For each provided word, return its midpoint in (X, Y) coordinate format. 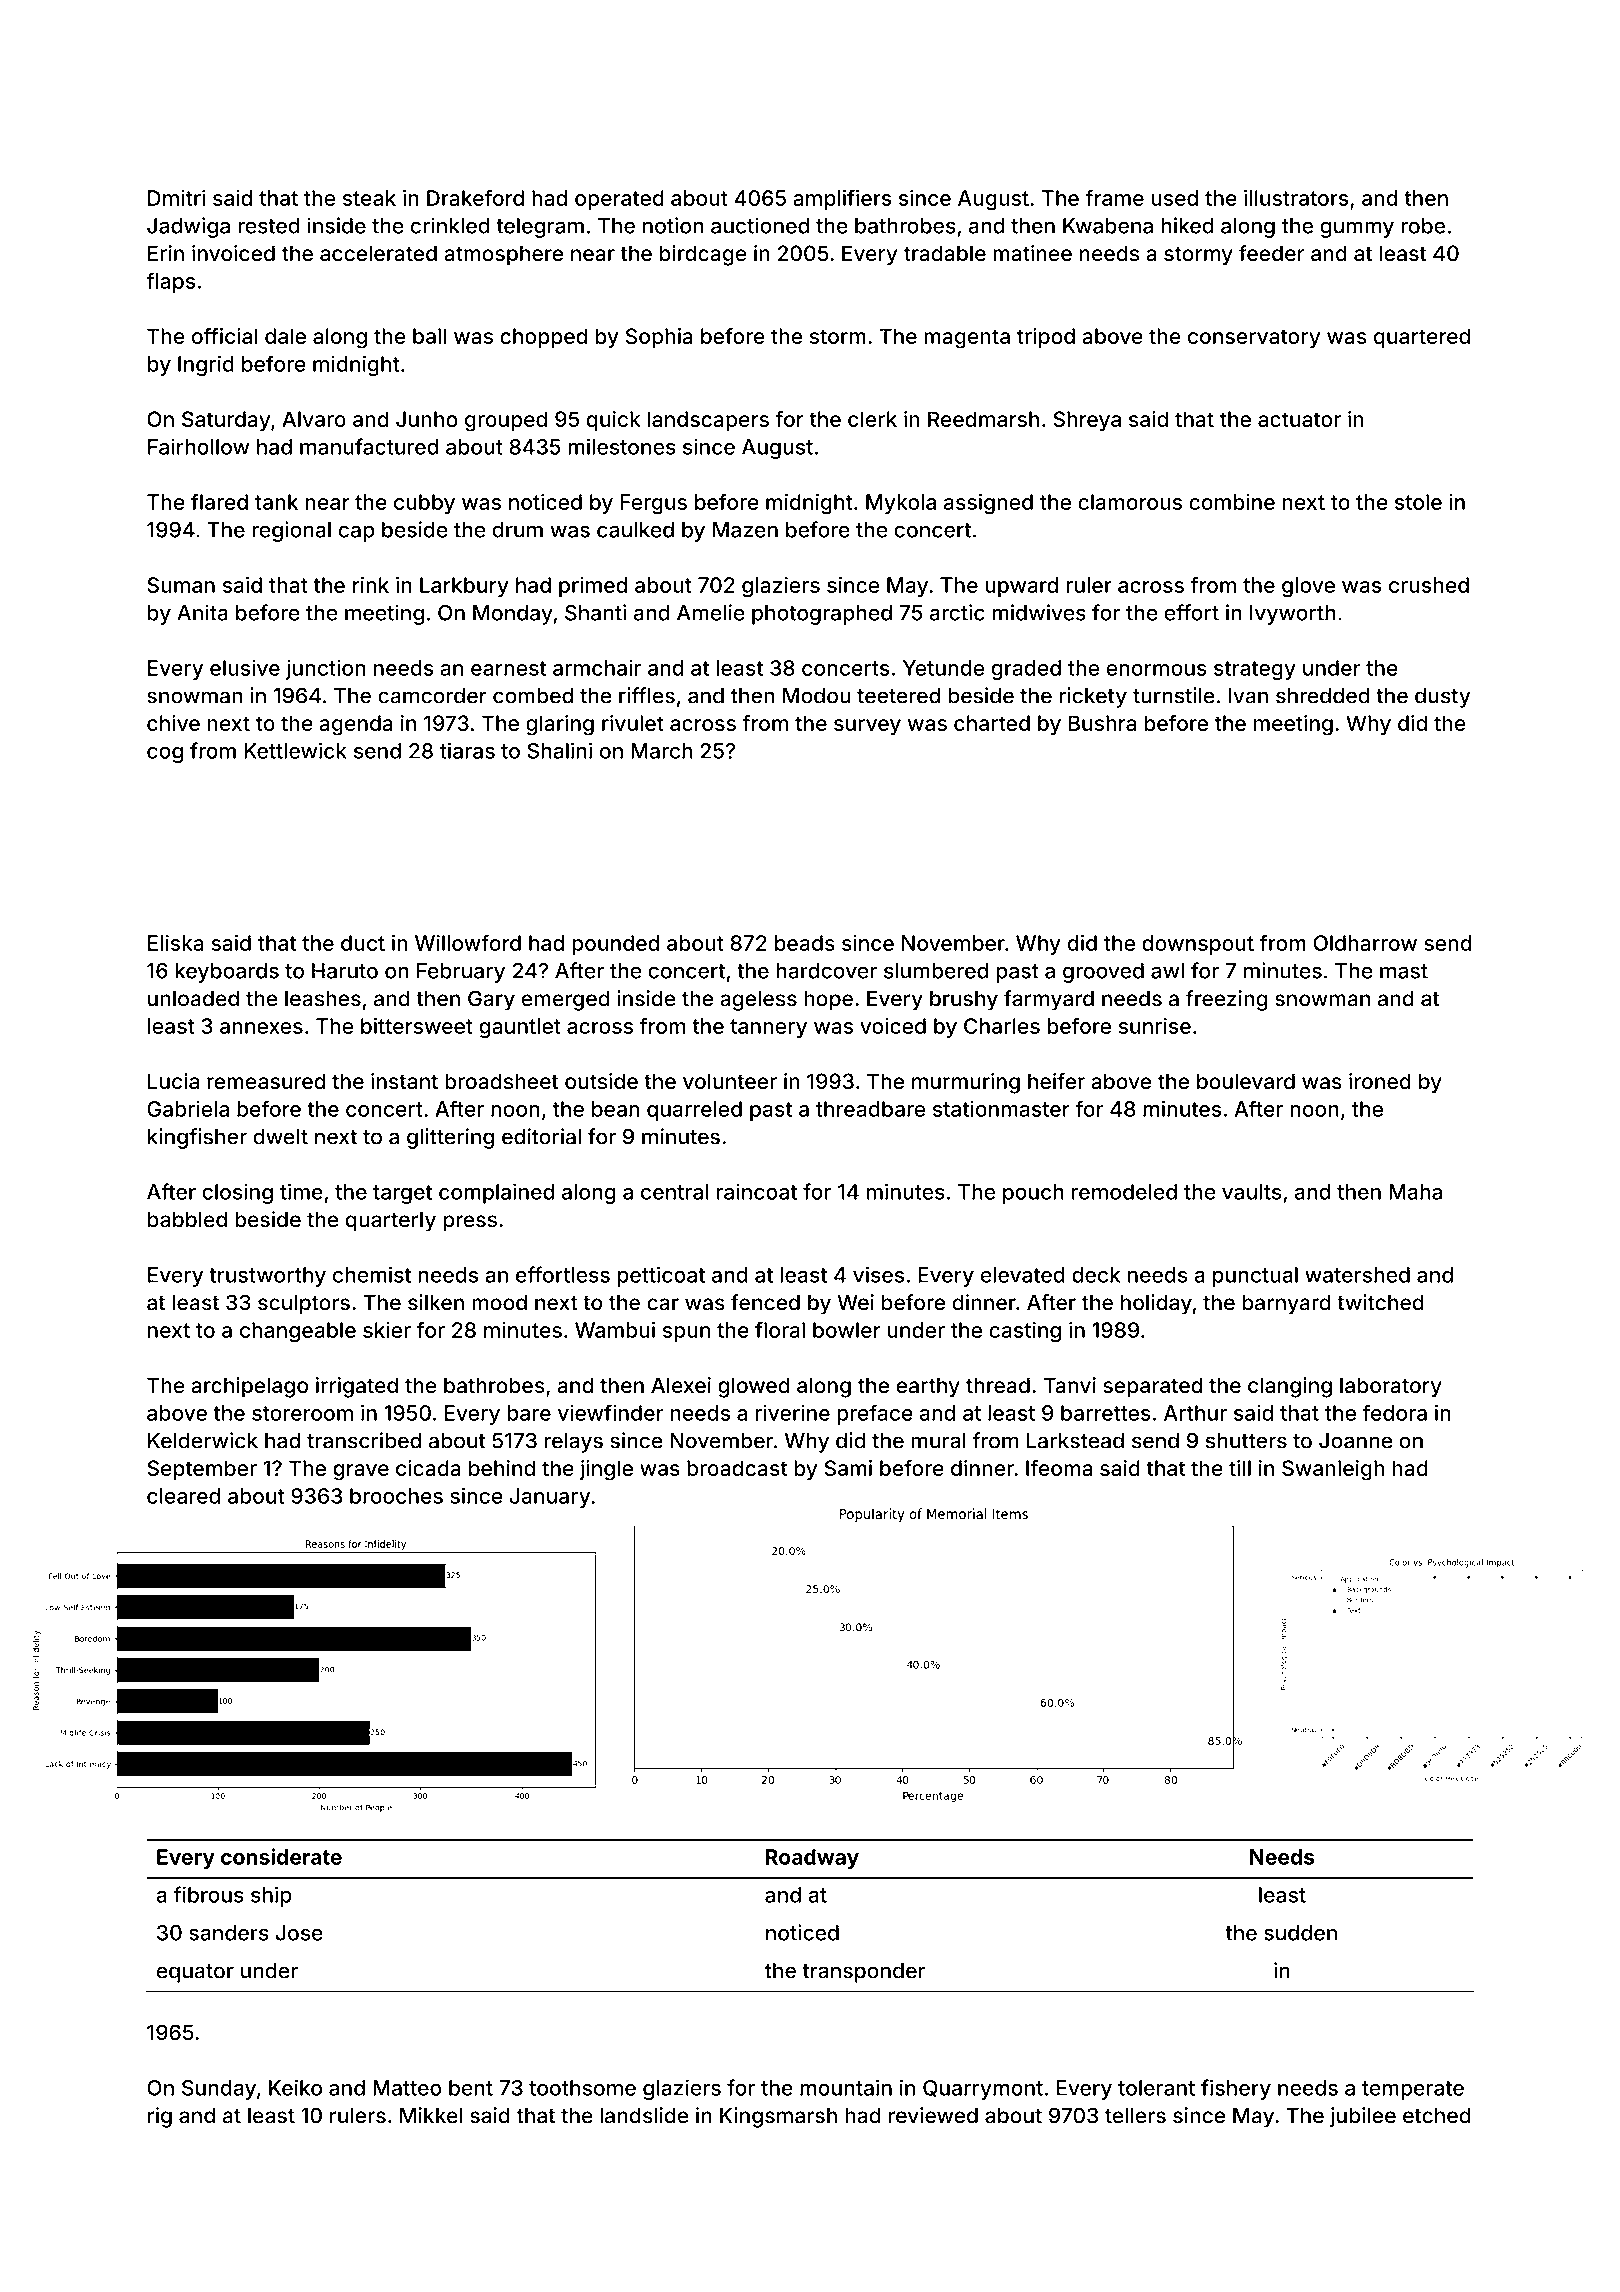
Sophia (659, 338)
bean (615, 1109)
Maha (1415, 1192)
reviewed (933, 2115)
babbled (187, 1219)
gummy (1357, 229)
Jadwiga (188, 227)
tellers (1135, 2115)
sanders (229, 1933)
